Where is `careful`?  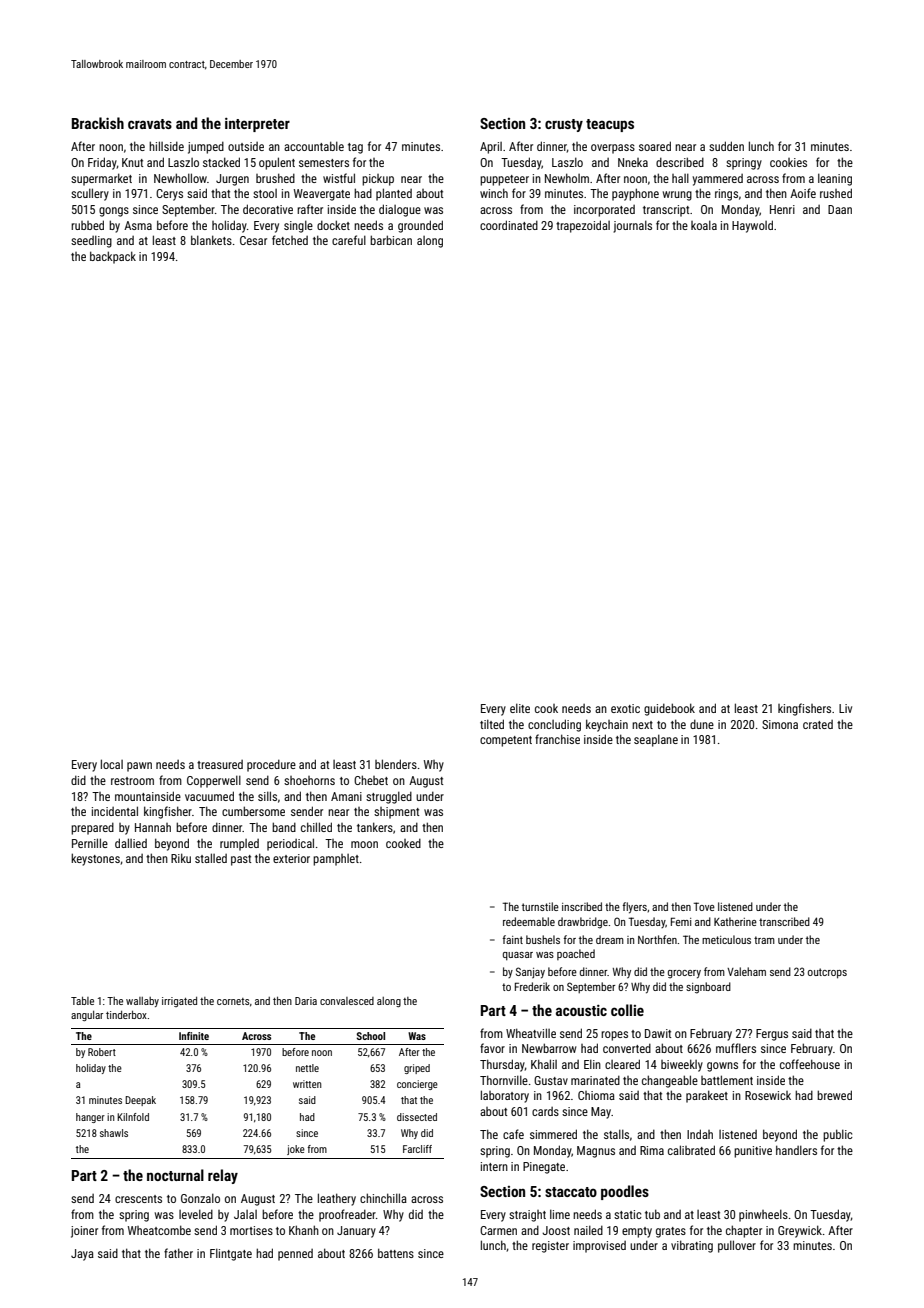 careful is located at coordinates (349, 240).
